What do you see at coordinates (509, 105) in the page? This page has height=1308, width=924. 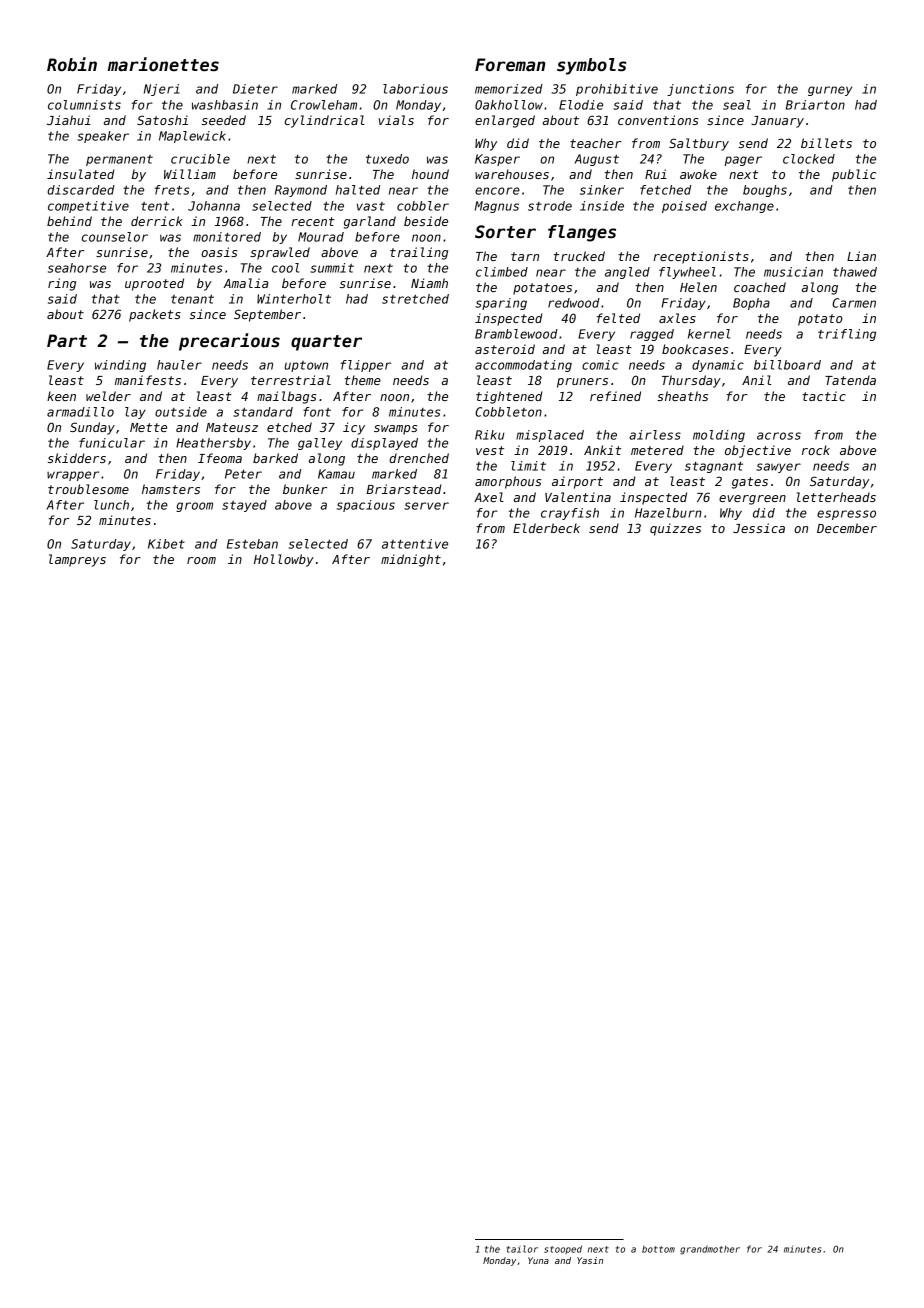 I see `Oakhollow` at bounding box center [509, 105].
